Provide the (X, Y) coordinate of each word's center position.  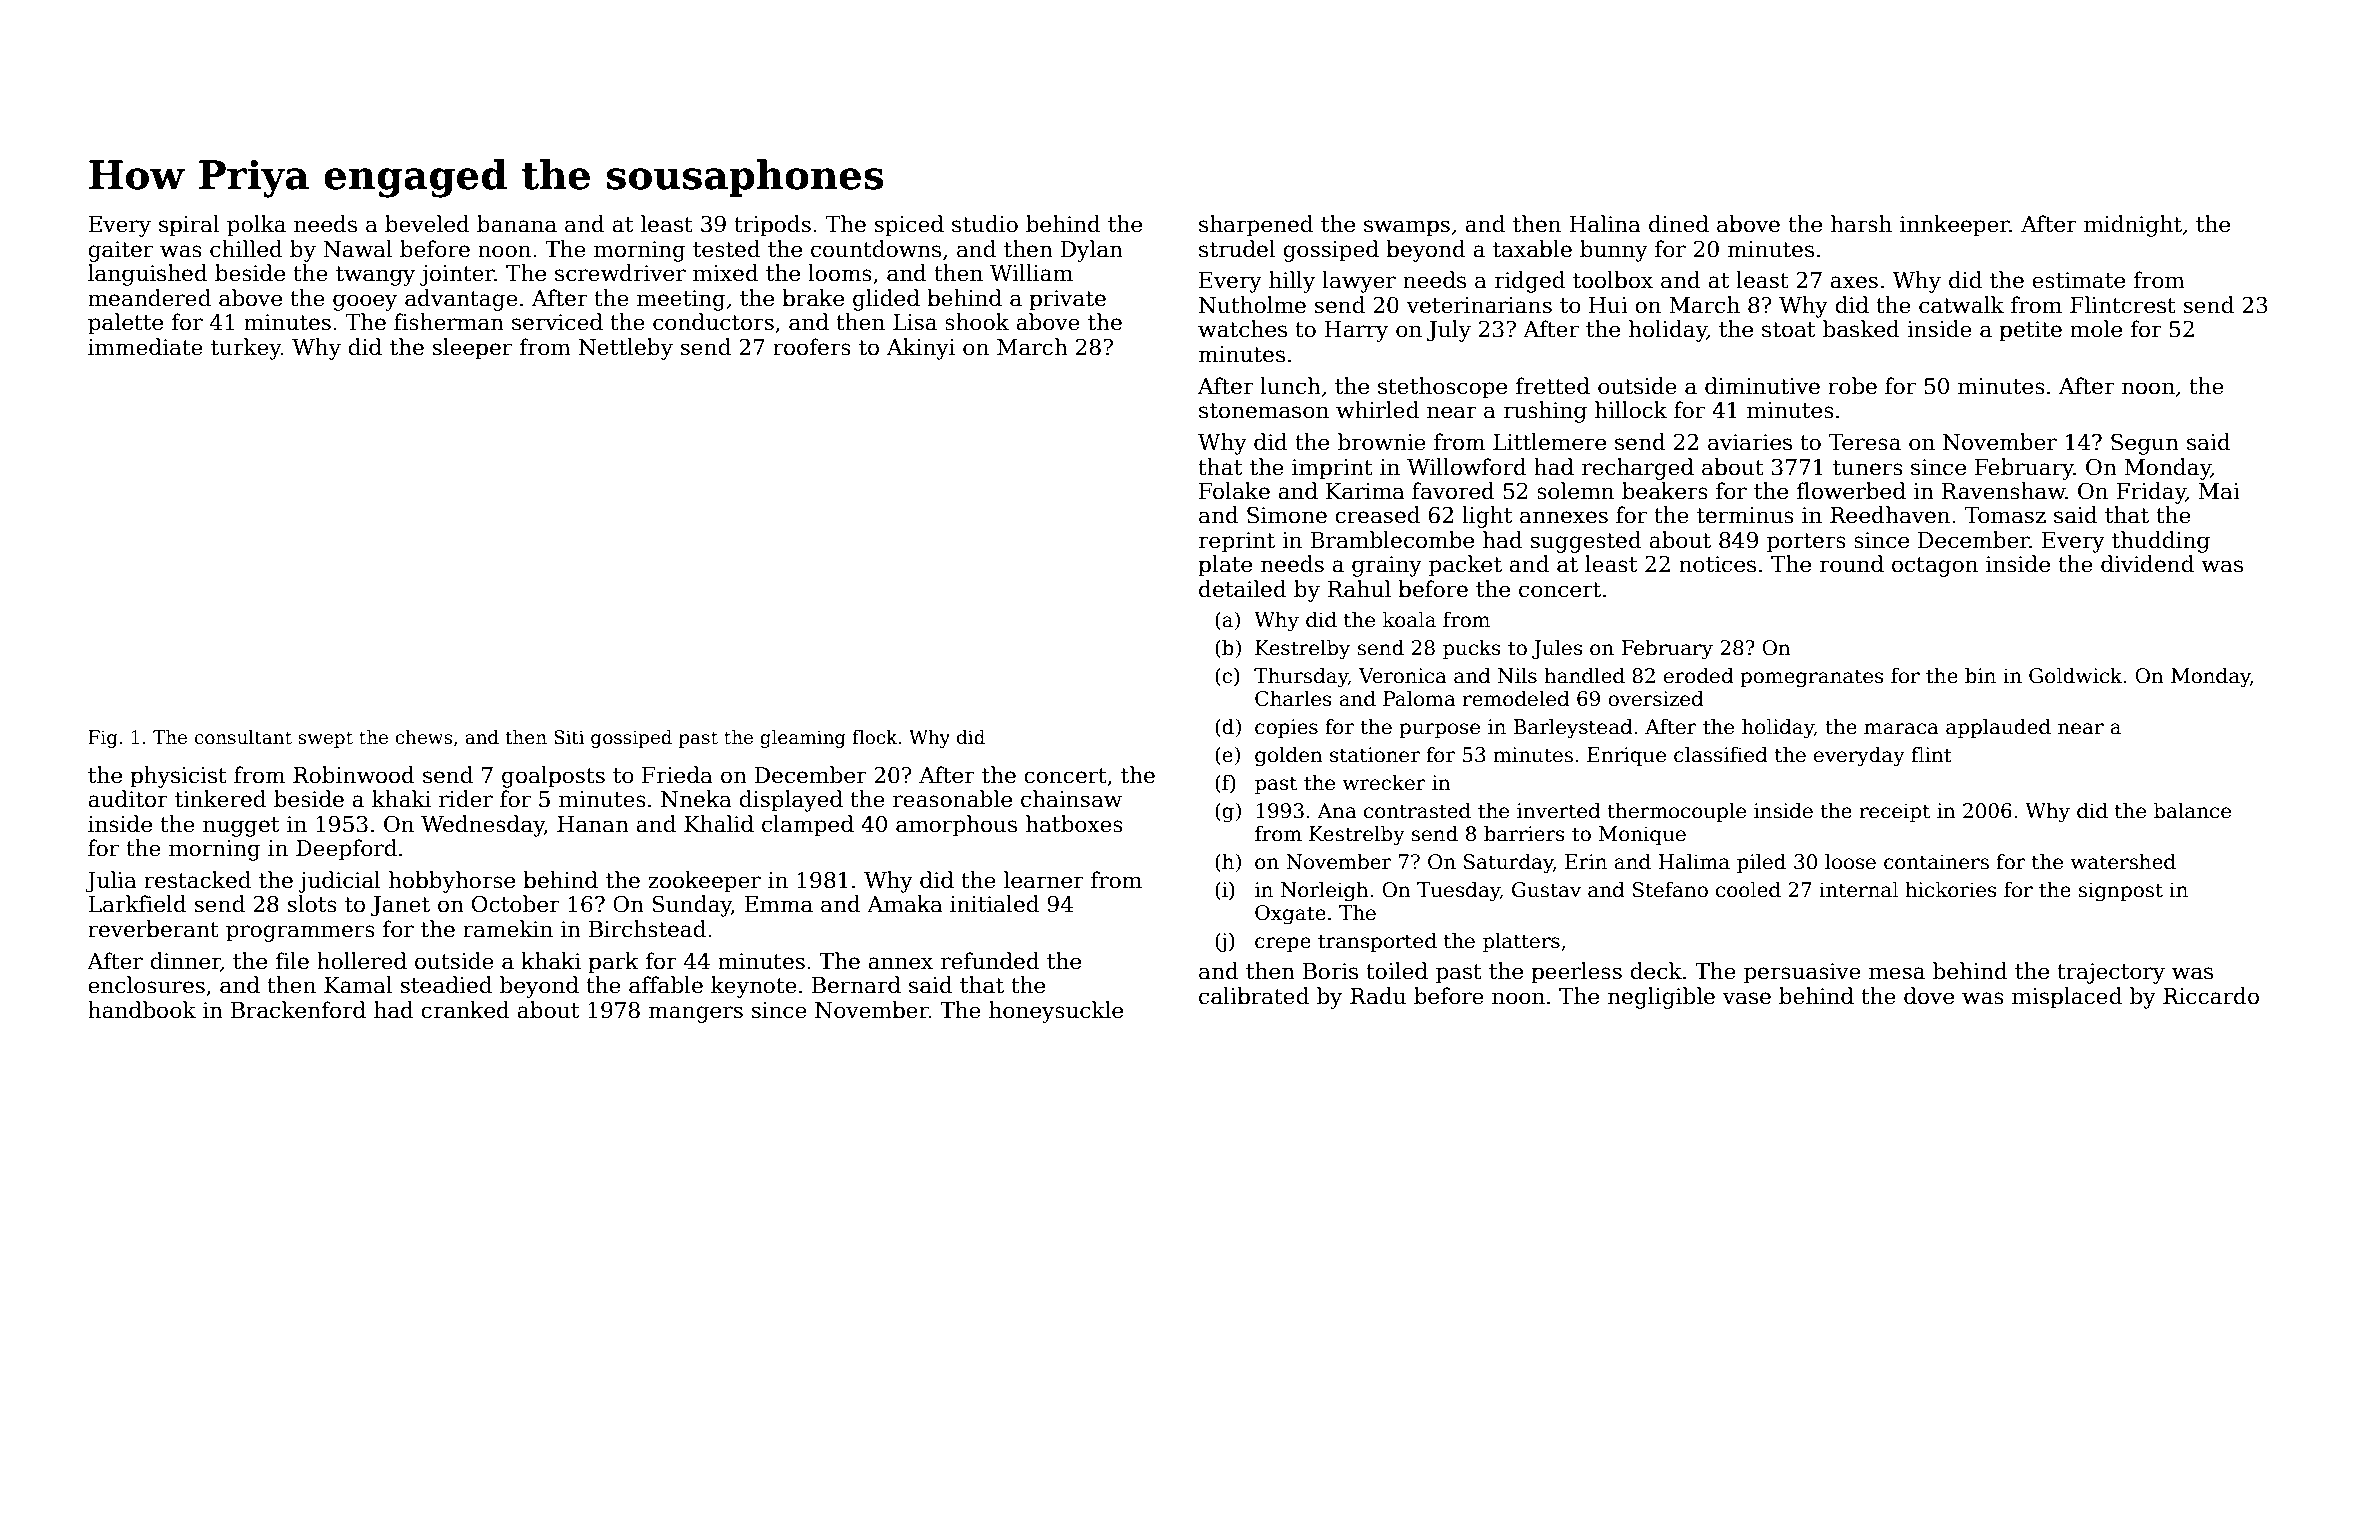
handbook (142, 1010)
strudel (1237, 249)
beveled (427, 224)
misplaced (2067, 998)
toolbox (1613, 280)
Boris (1330, 971)
